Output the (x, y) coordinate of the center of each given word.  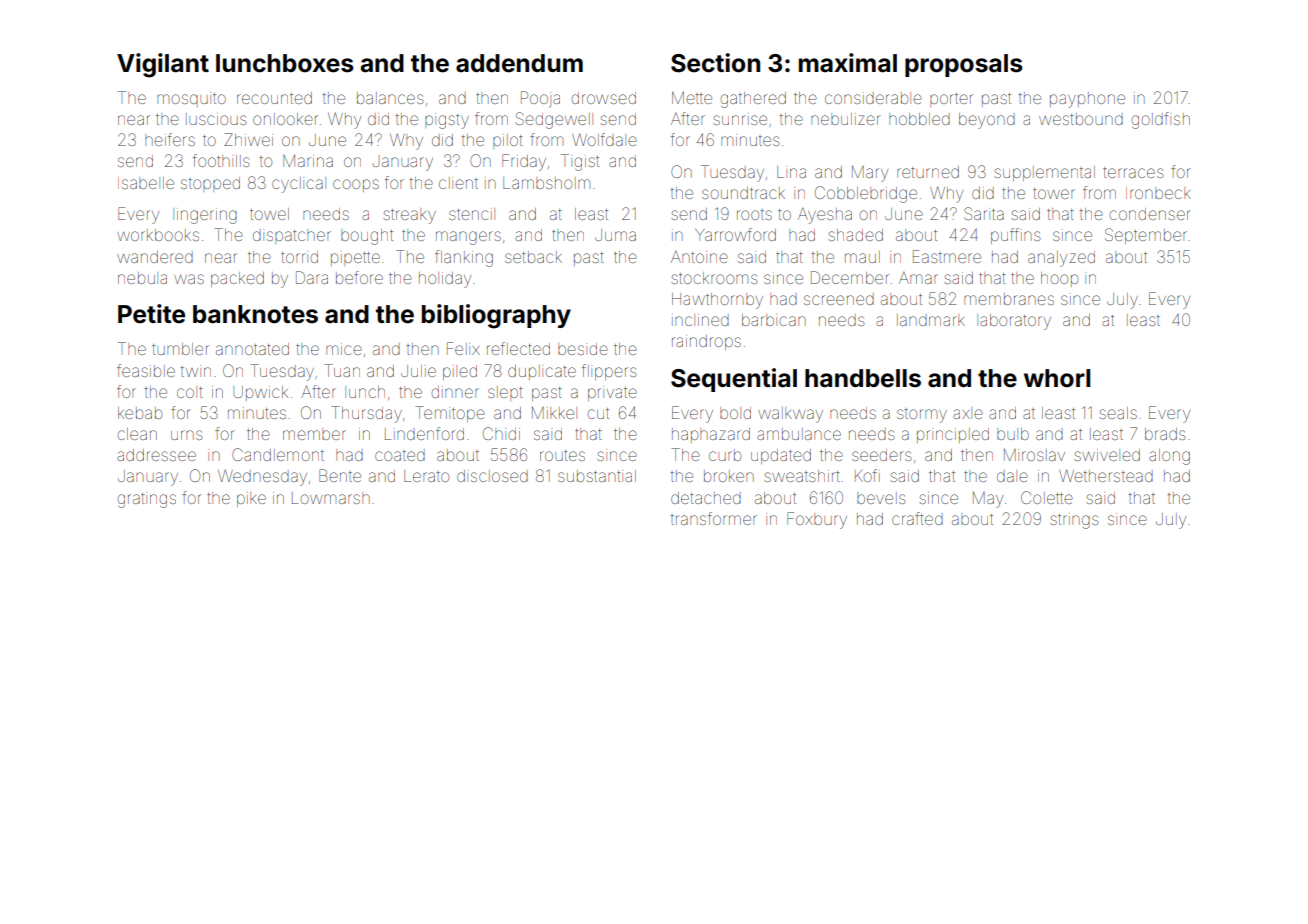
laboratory (1014, 322)
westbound (1081, 119)
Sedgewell (554, 120)
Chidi (501, 433)
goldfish (1161, 120)
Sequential (734, 380)
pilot (508, 141)
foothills (221, 160)
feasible (146, 370)
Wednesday (262, 477)
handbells (863, 378)
